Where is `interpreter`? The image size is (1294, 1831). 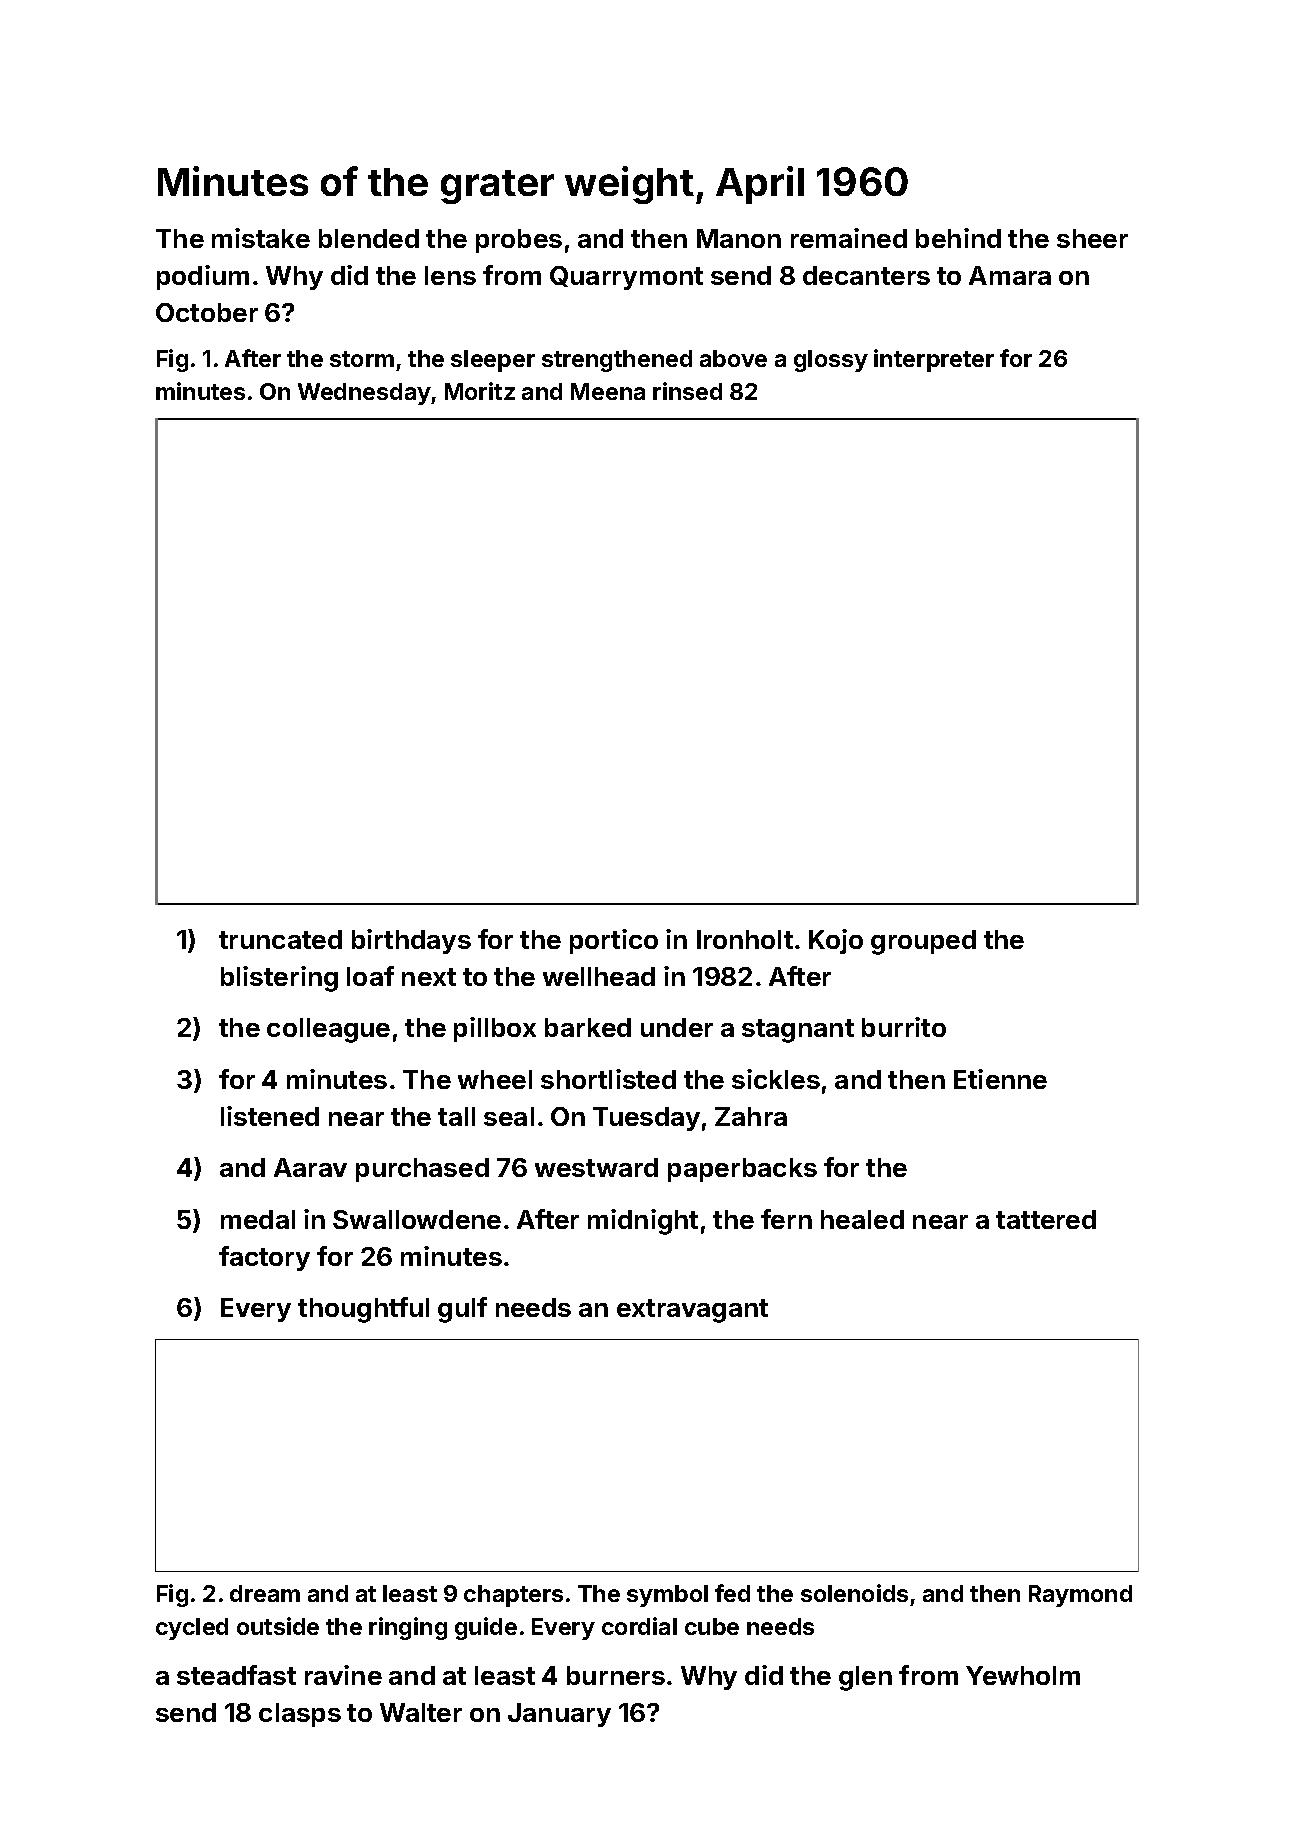
interpreter is located at coordinates (934, 360).
